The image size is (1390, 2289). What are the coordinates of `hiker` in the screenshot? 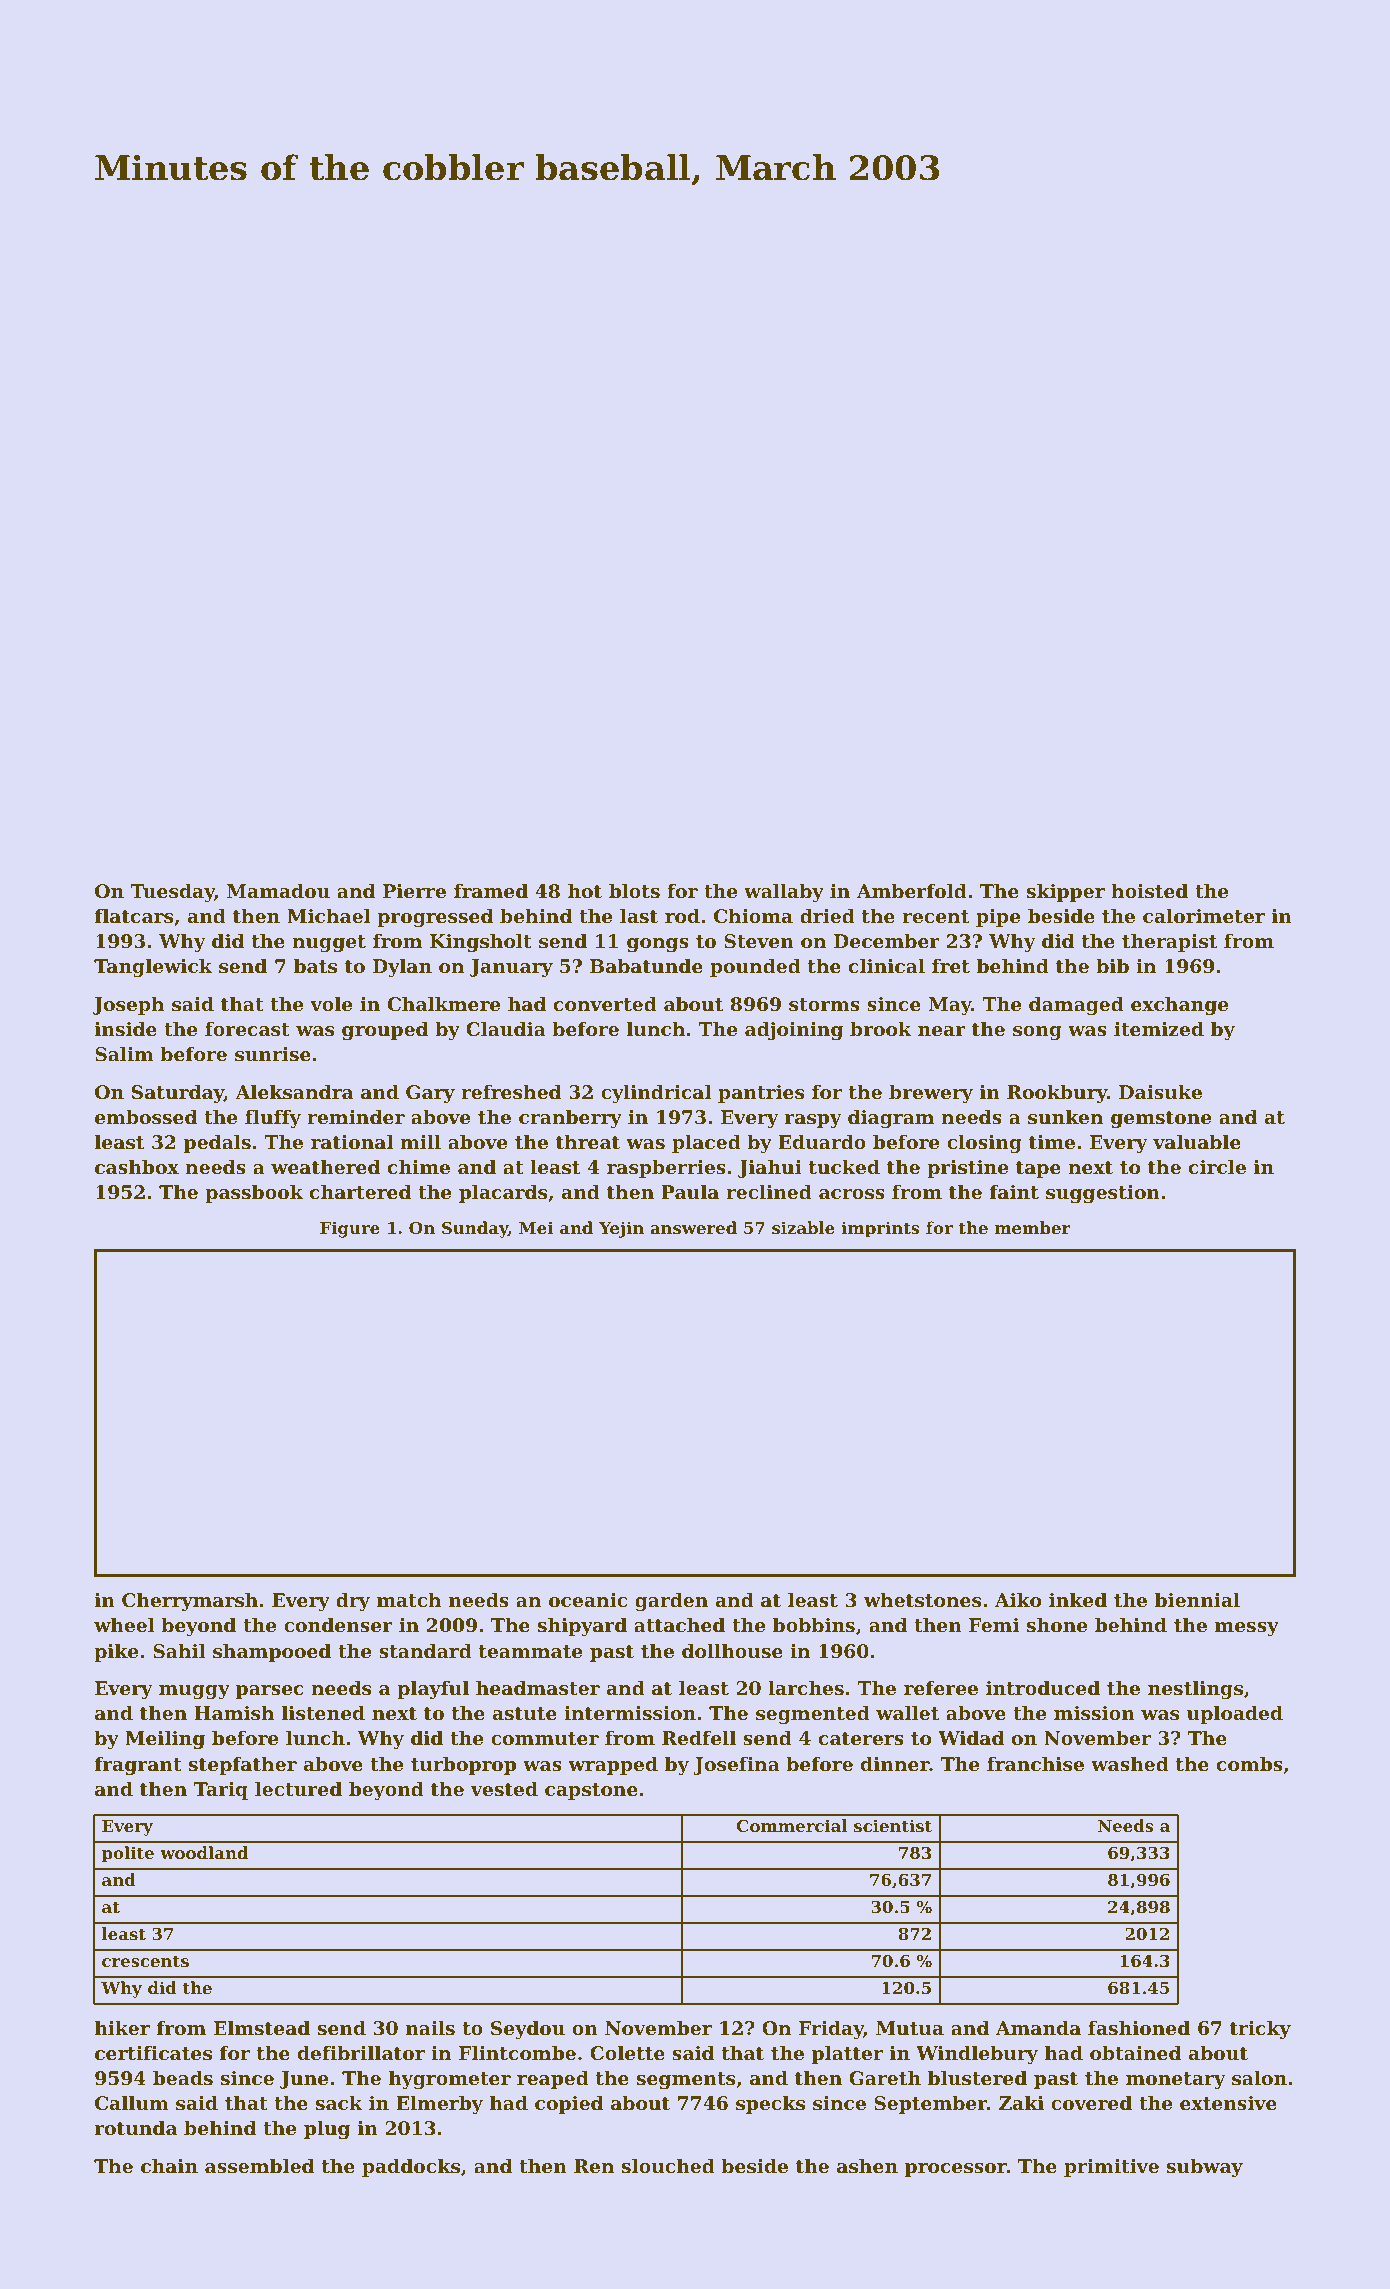 It's located at (122, 2028).
